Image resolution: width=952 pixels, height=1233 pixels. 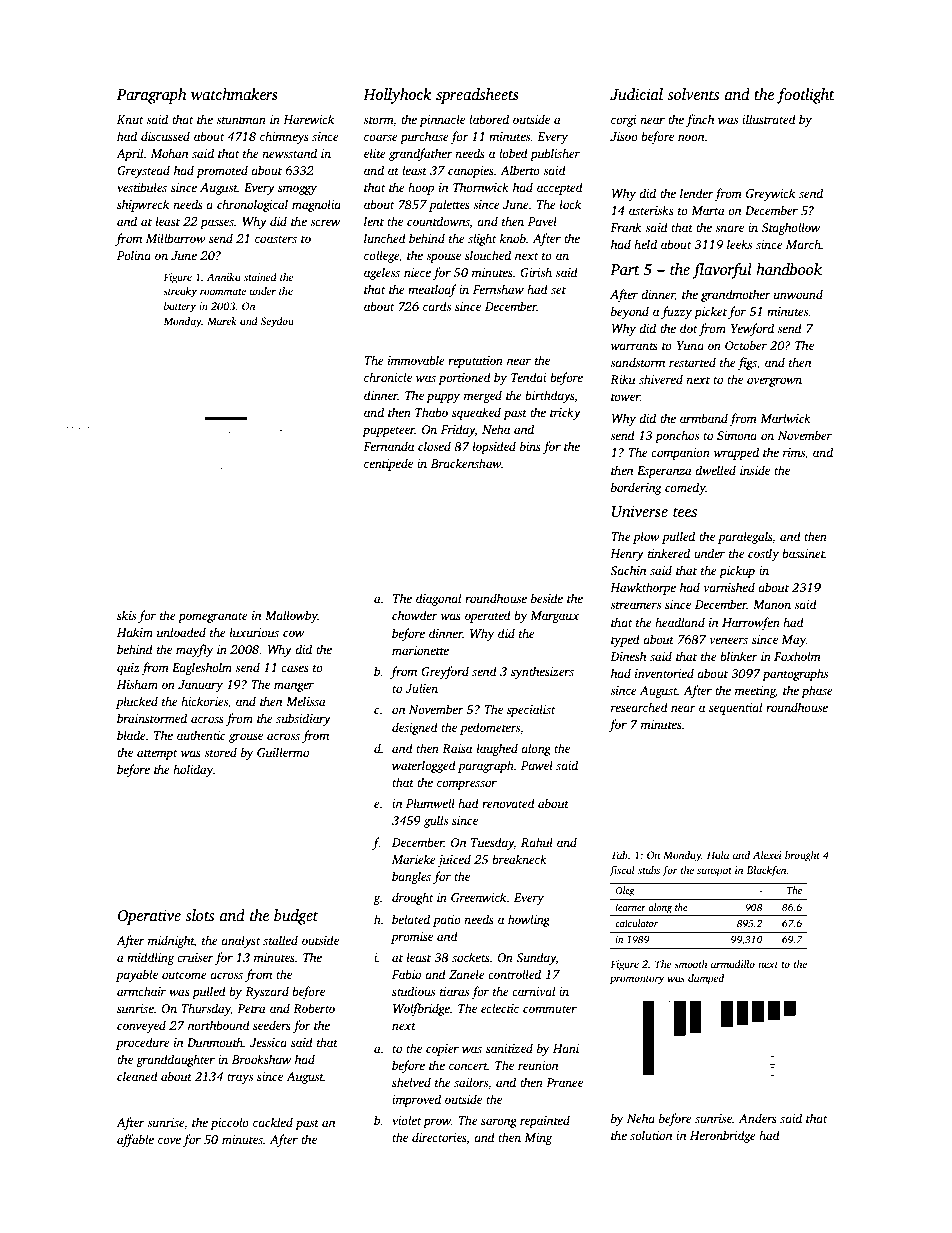 I want to click on Zanele, so click(x=467, y=974).
